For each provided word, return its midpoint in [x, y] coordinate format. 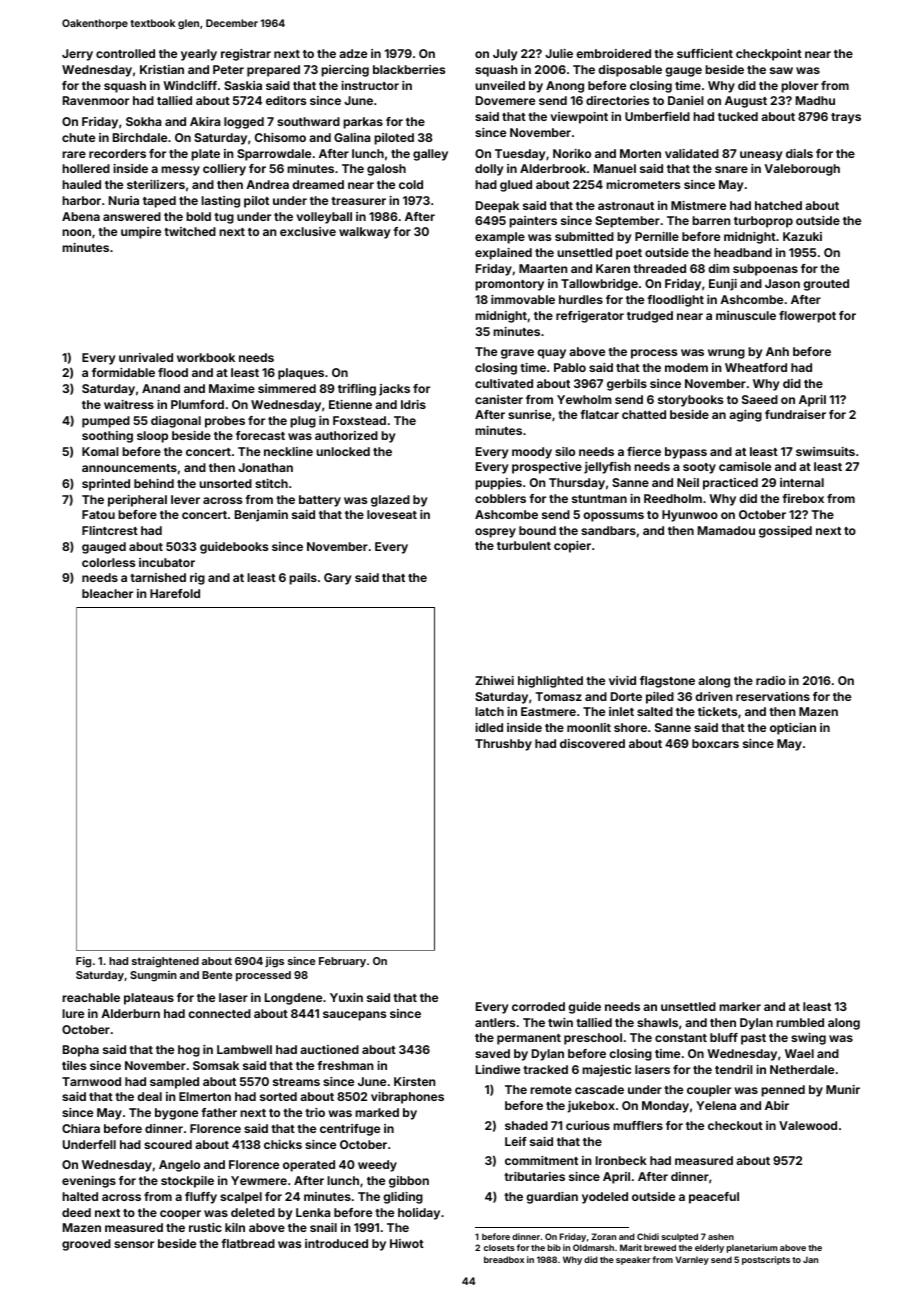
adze [353, 53]
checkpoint [769, 55]
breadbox [504, 1259]
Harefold [175, 593]
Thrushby [503, 745]
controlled [125, 53]
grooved [86, 1245]
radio [771, 680]
